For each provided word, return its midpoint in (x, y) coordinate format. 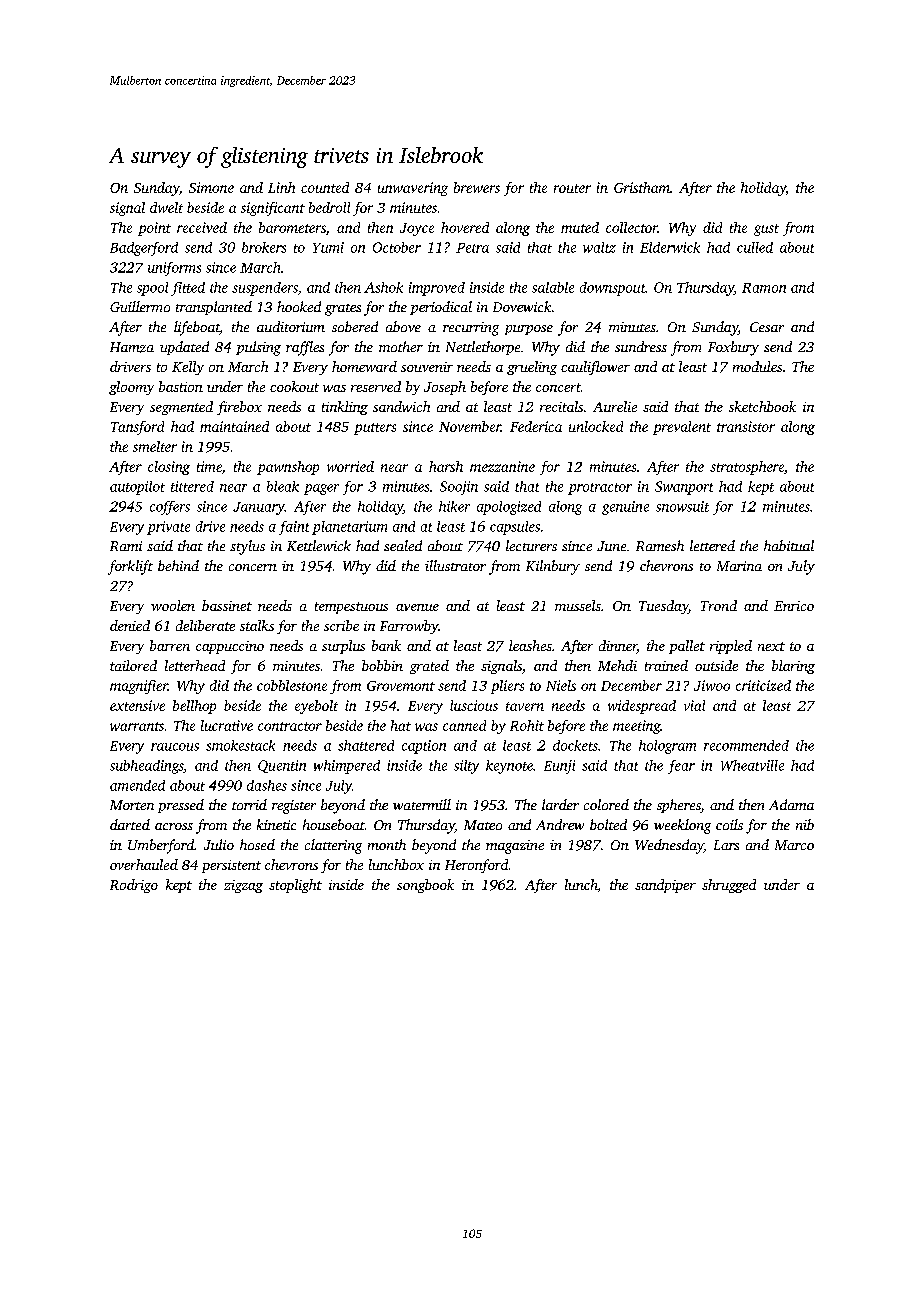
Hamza (132, 347)
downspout (613, 289)
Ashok (383, 287)
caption (424, 747)
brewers (477, 187)
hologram (667, 747)
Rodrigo (134, 886)
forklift (130, 567)
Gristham (642, 187)
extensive (137, 705)
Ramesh (660, 545)
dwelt (166, 207)
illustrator (455, 565)
